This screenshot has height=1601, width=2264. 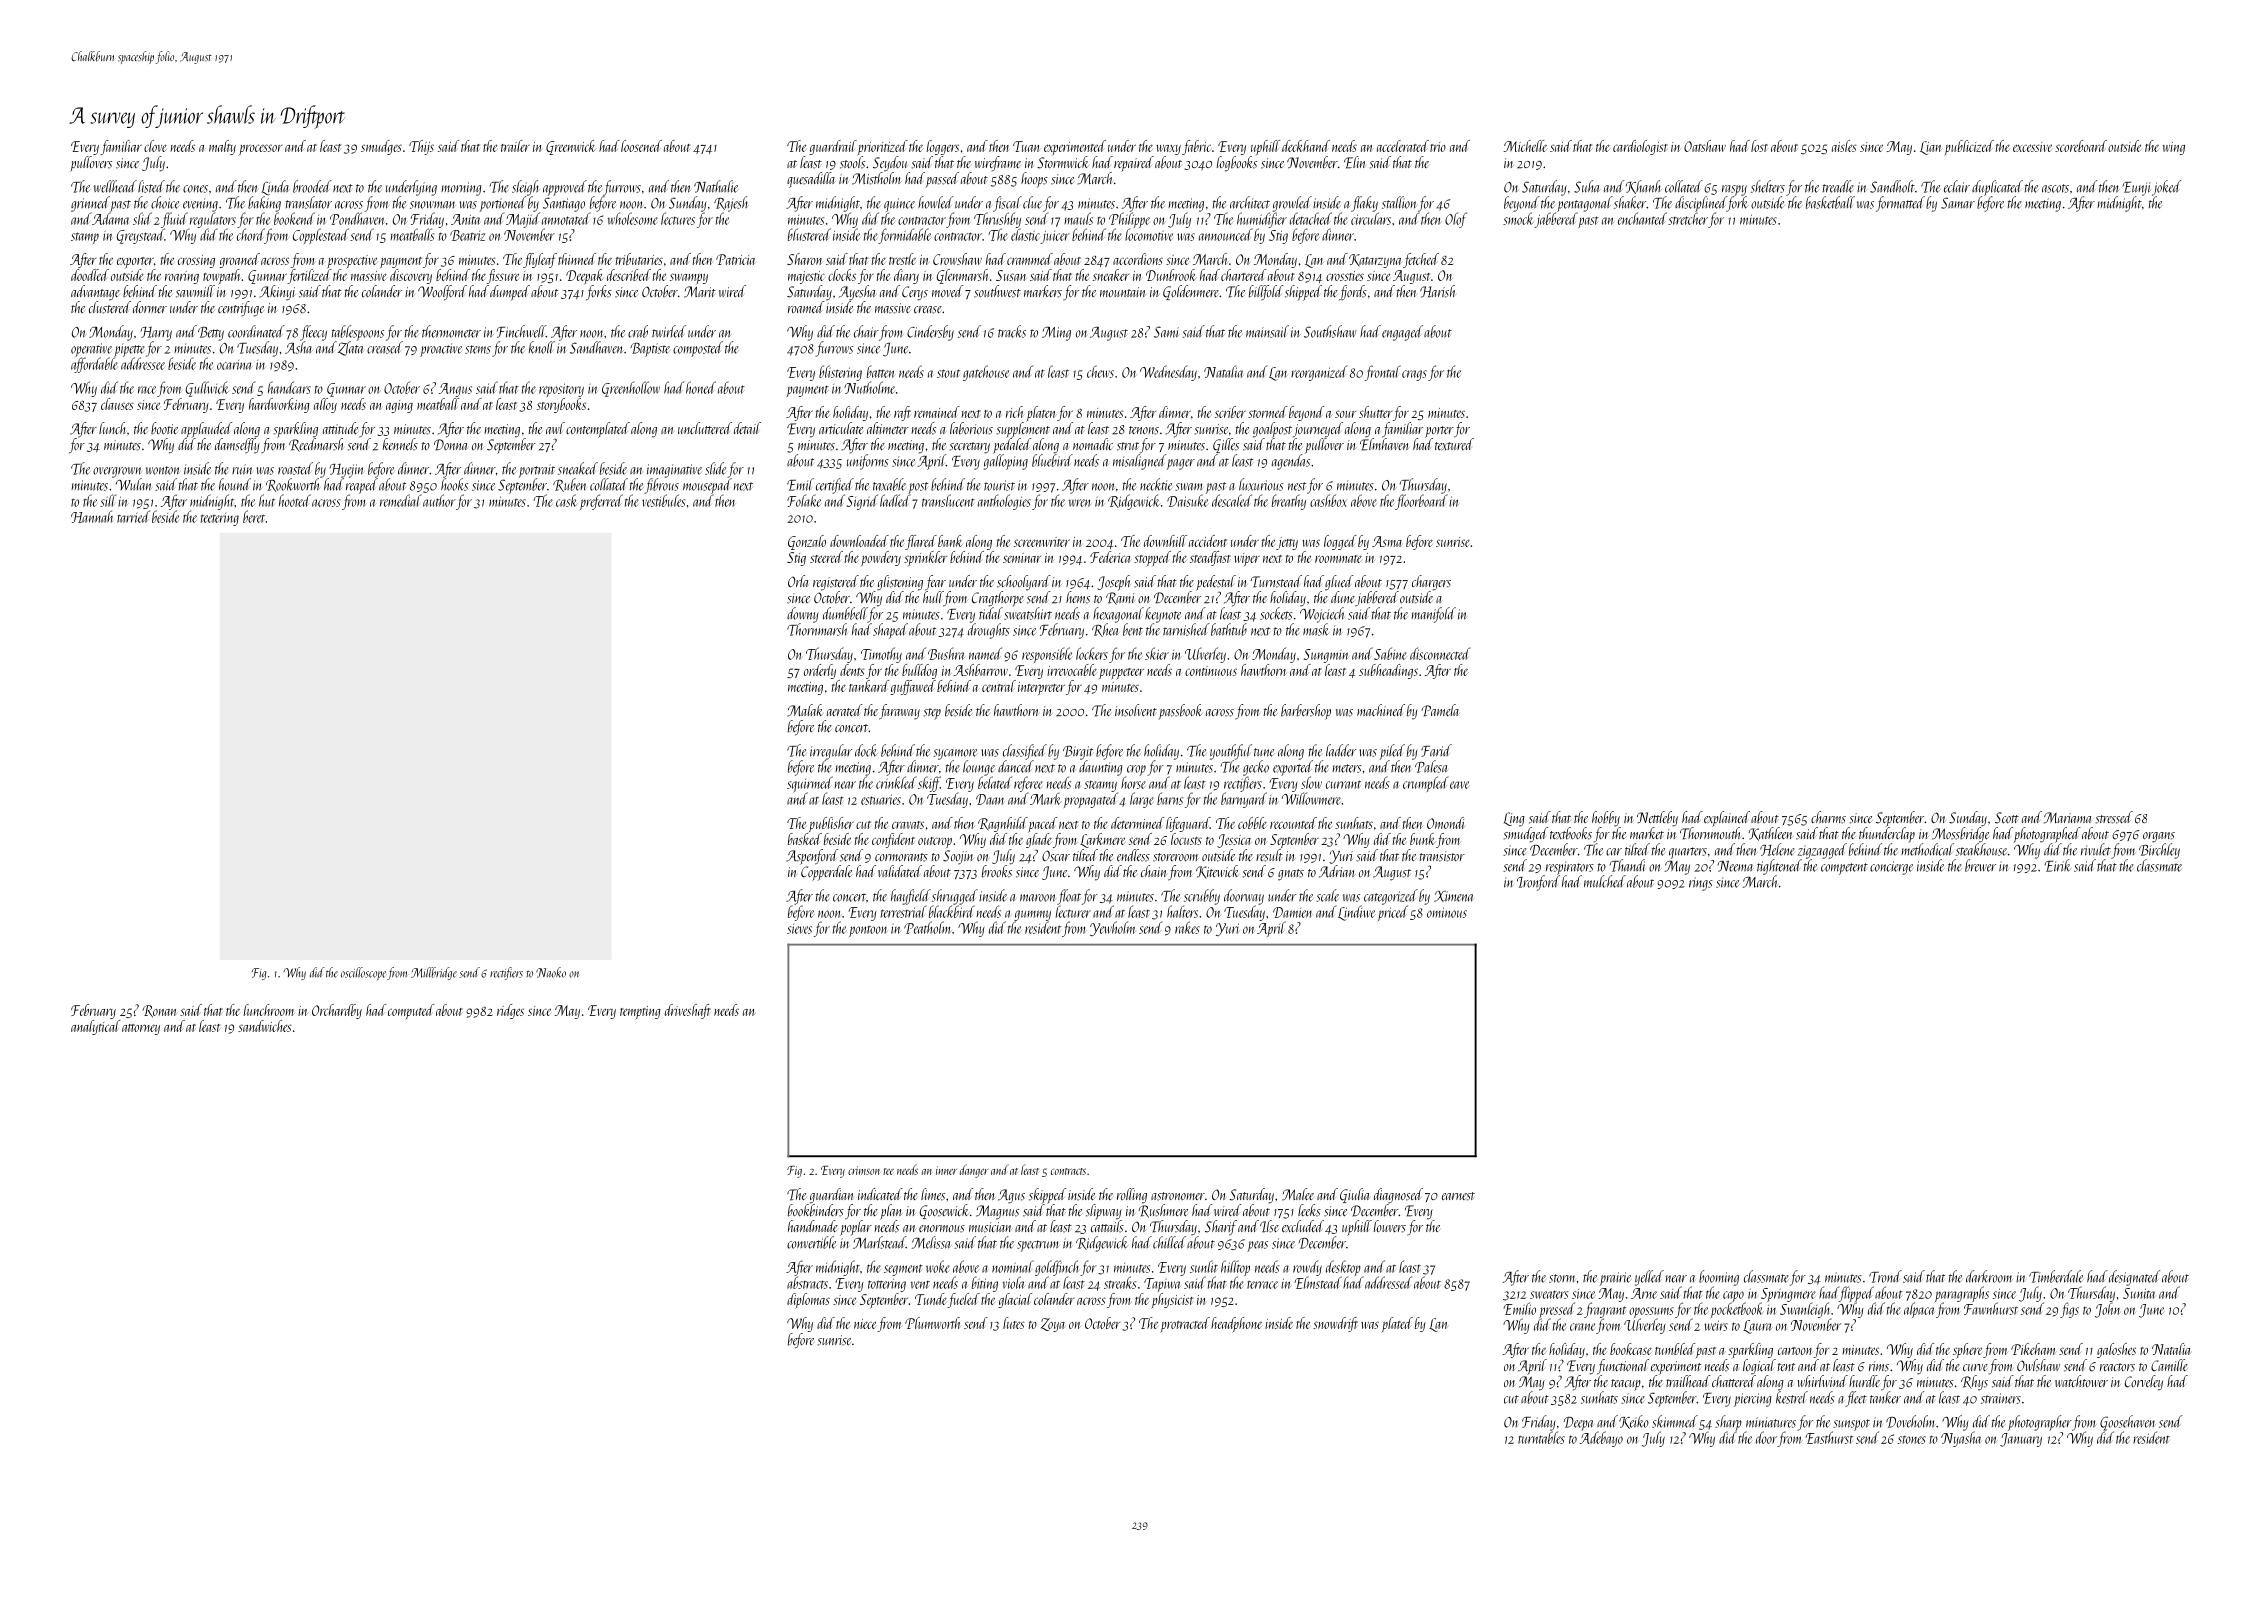 I want to click on desktop, so click(x=1343, y=1268).
